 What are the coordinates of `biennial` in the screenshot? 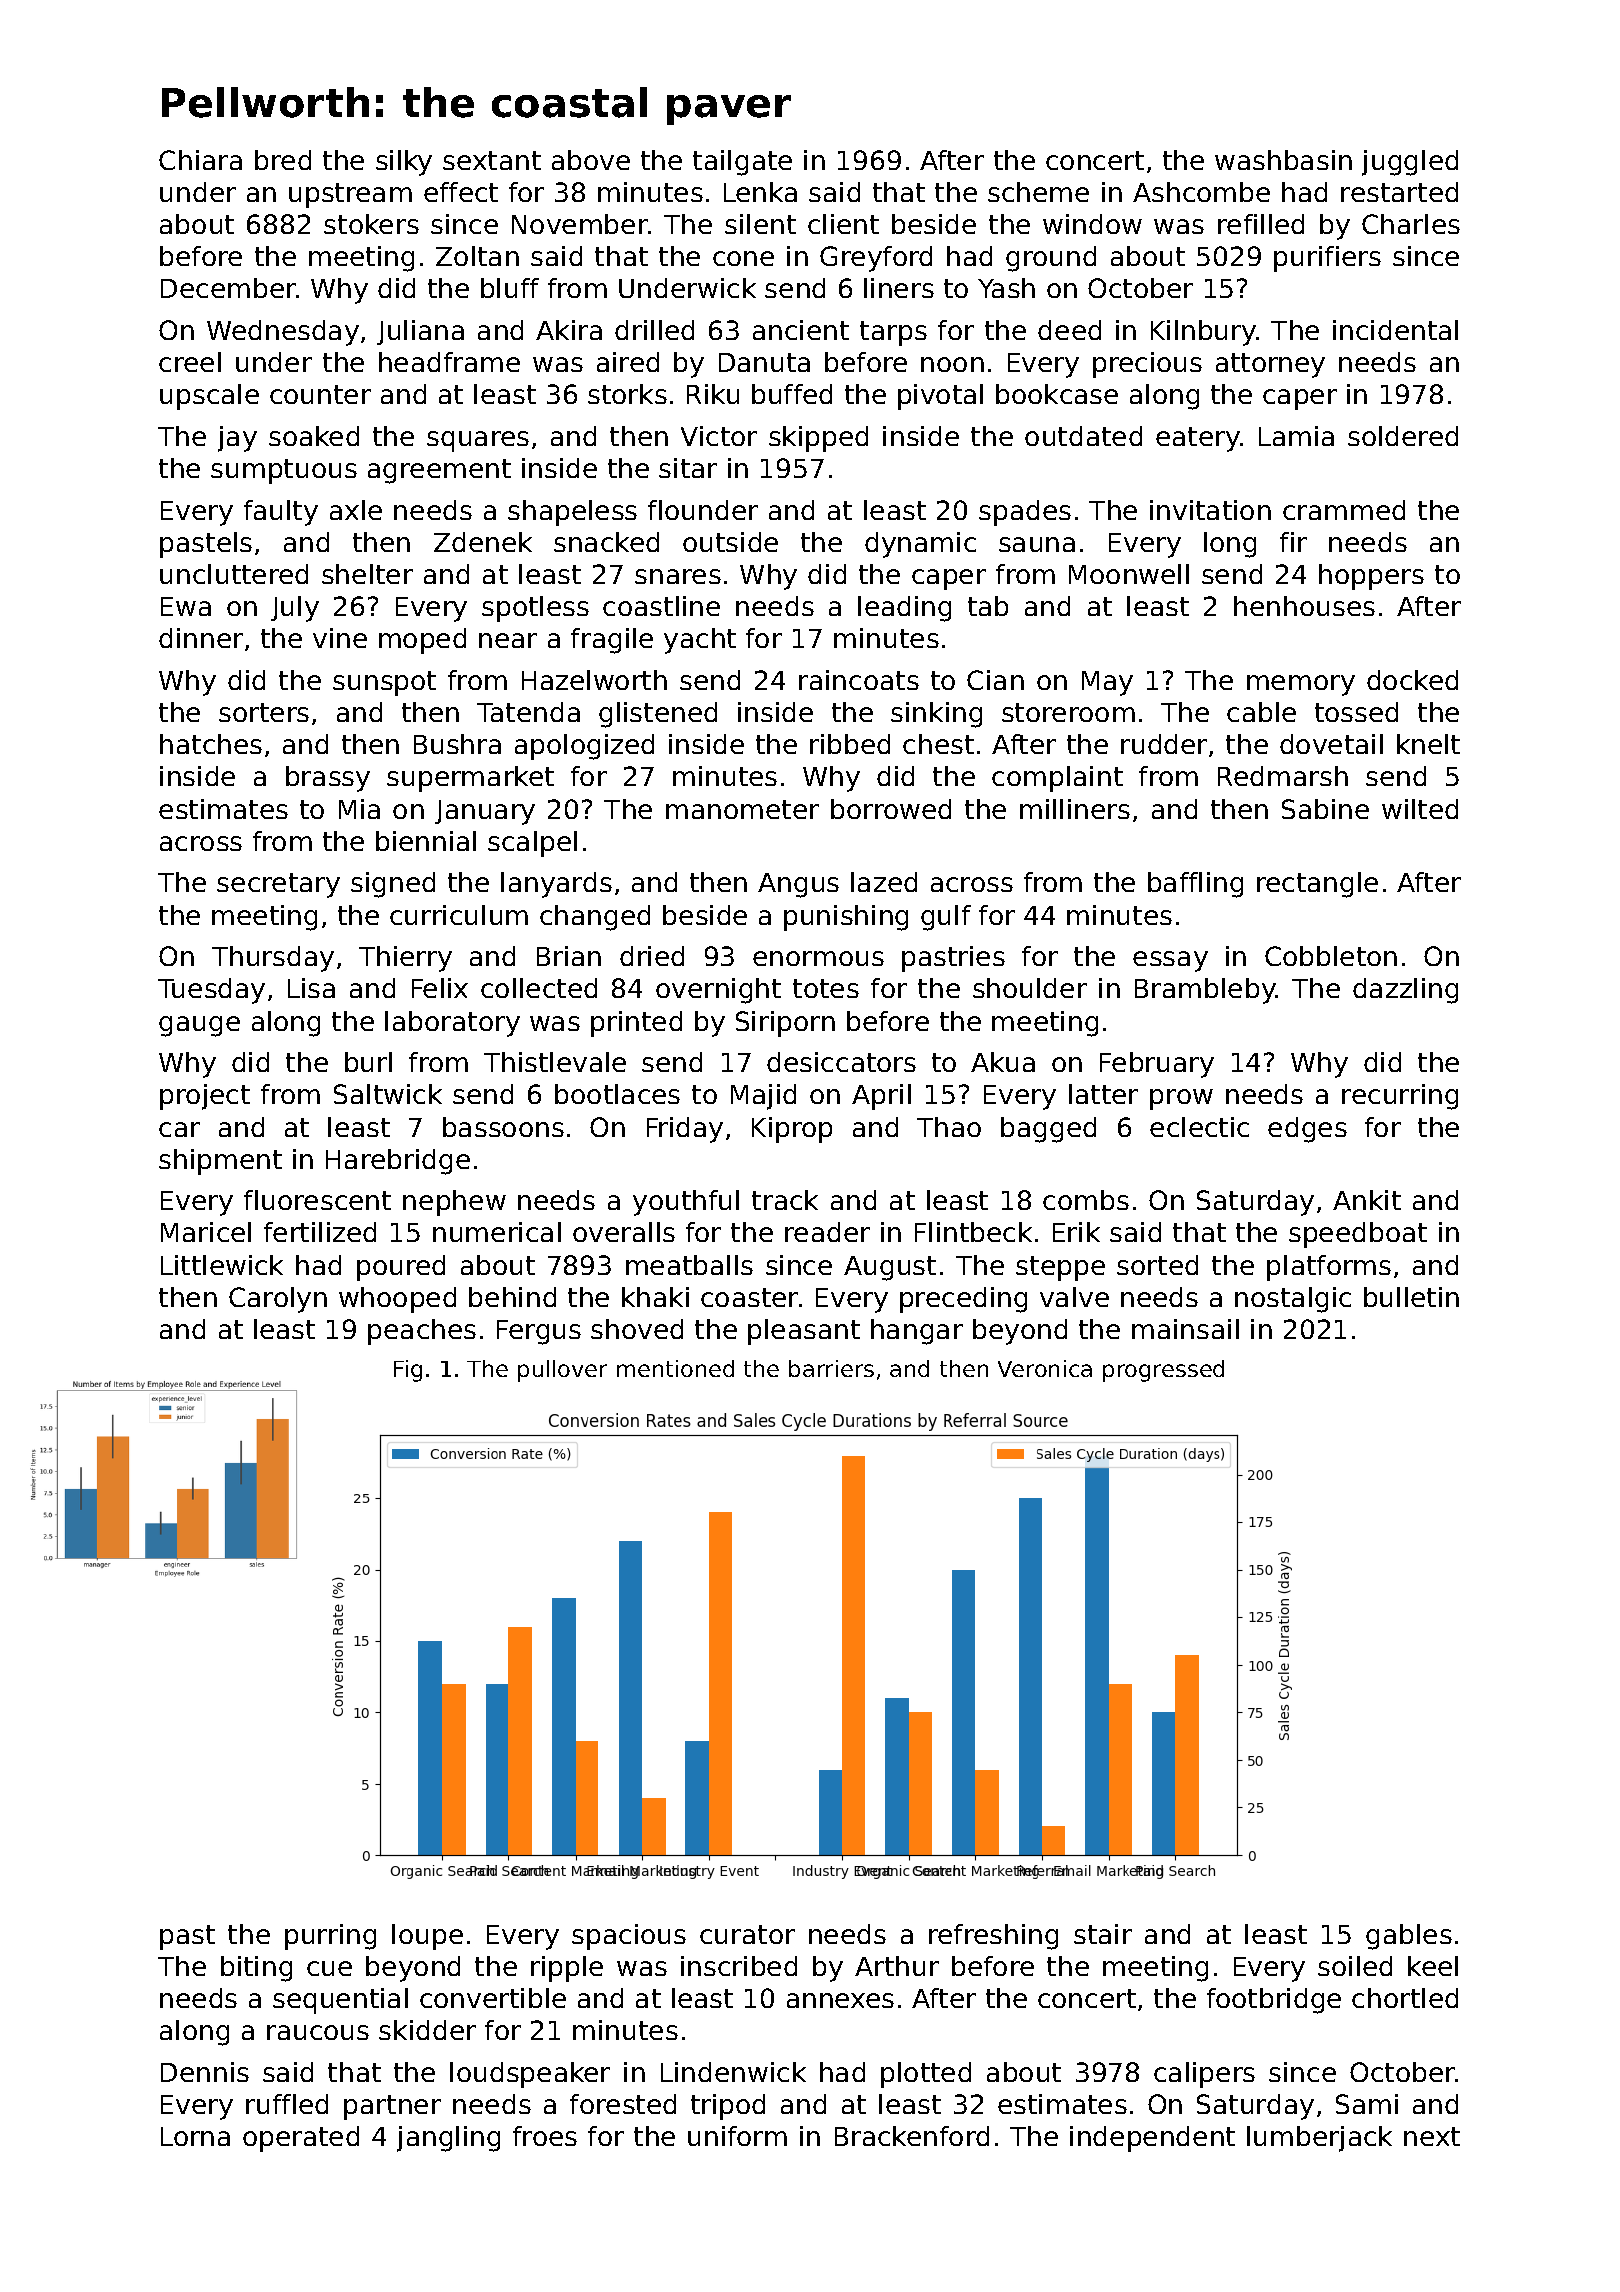 It's located at (426, 841).
